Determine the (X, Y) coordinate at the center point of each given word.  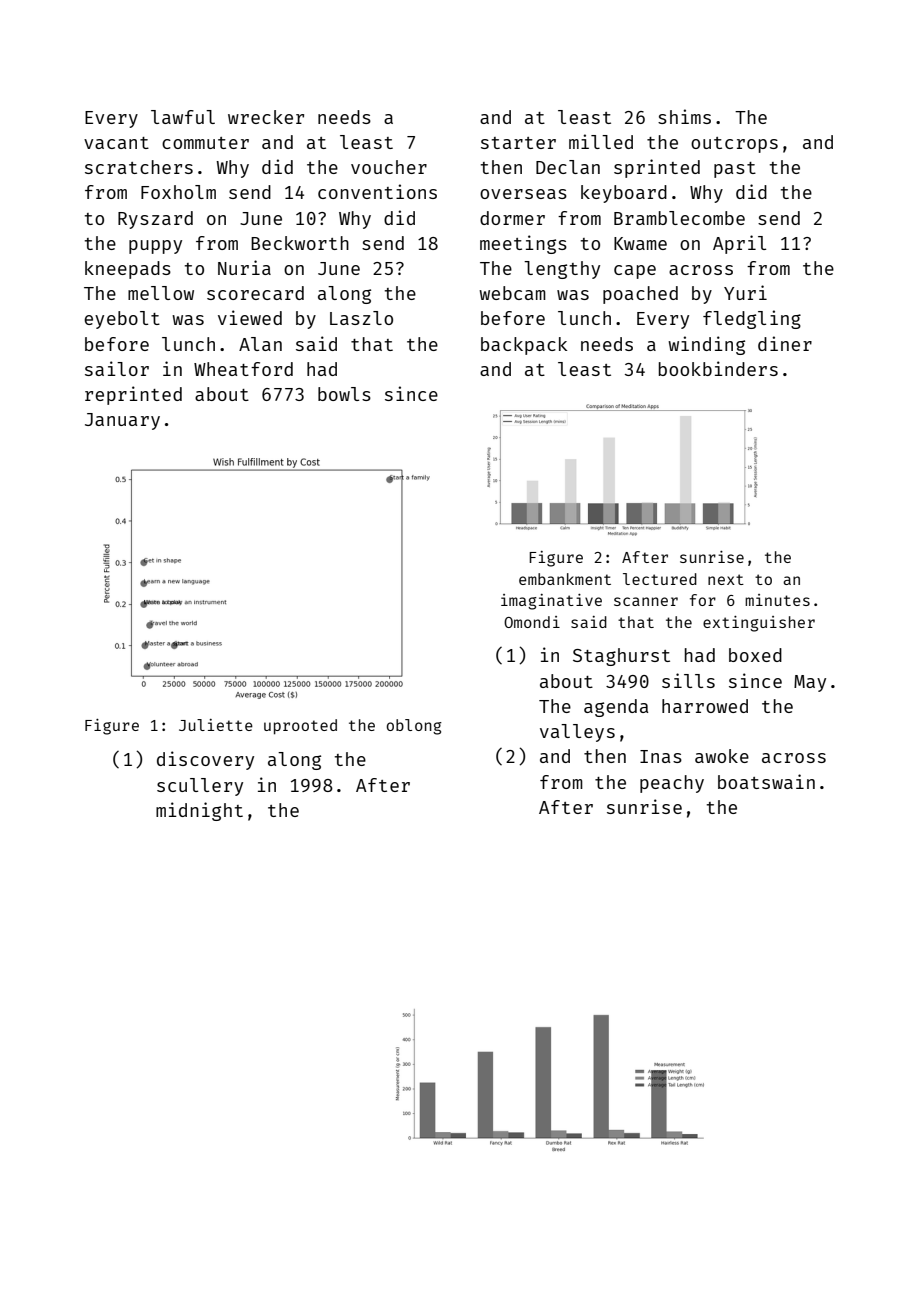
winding (706, 345)
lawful (183, 117)
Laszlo (361, 318)
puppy (155, 247)
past (735, 170)
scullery (200, 787)
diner (785, 343)
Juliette (216, 725)
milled (601, 141)
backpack (524, 346)
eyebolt (122, 320)
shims (684, 116)
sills (688, 680)
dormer (512, 218)
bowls (344, 394)
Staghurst (621, 657)
